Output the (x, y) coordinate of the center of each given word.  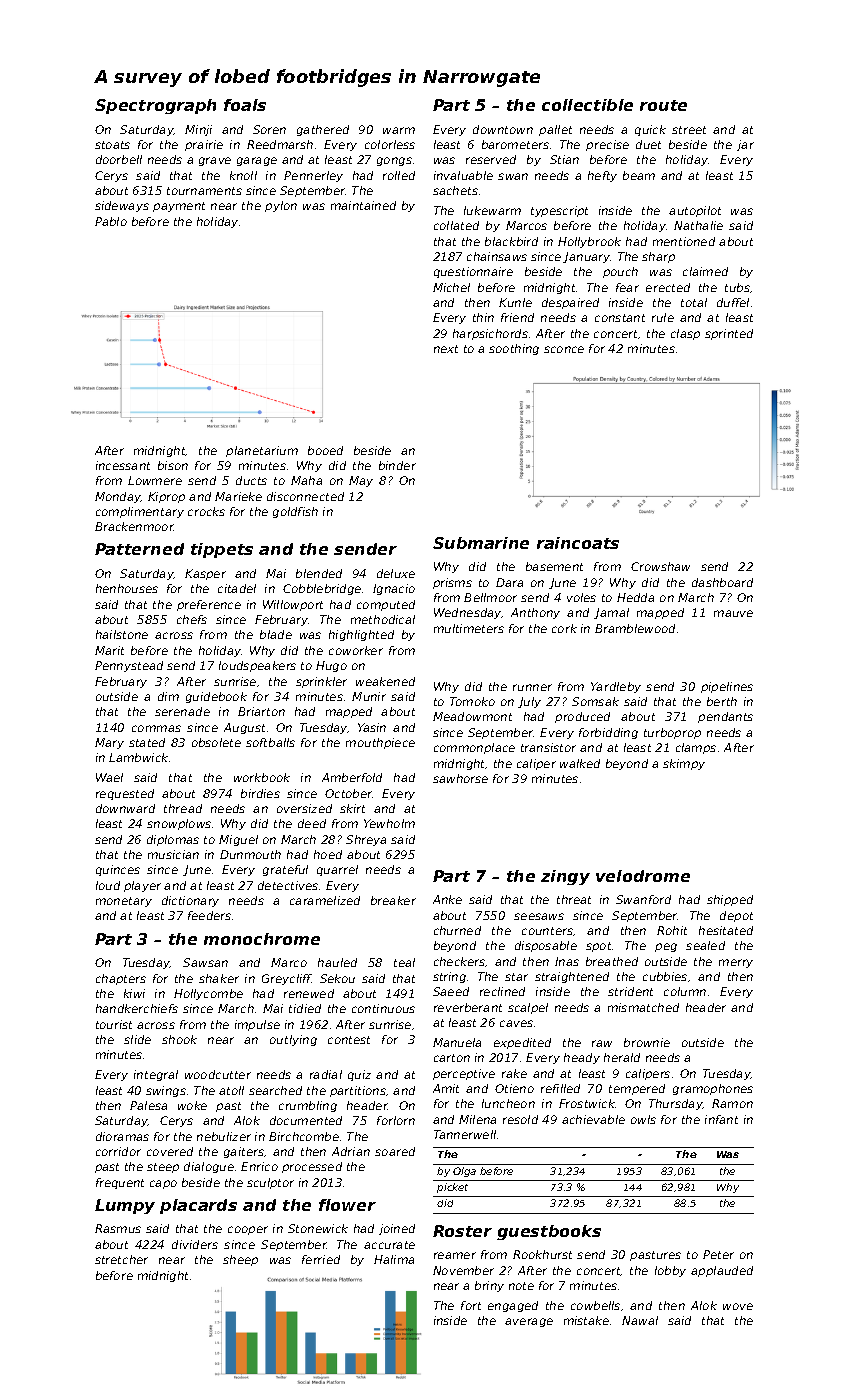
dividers (195, 1244)
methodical (383, 619)
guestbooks (549, 1232)
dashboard (722, 582)
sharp (658, 257)
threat (574, 899)
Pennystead (129, 666)
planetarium (262, 451)
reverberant (468, 1007)
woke (192, 1105)
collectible (587, 105)
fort (471, 1305)
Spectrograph (155, 106)
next (446, 349)
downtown (503, 129)
